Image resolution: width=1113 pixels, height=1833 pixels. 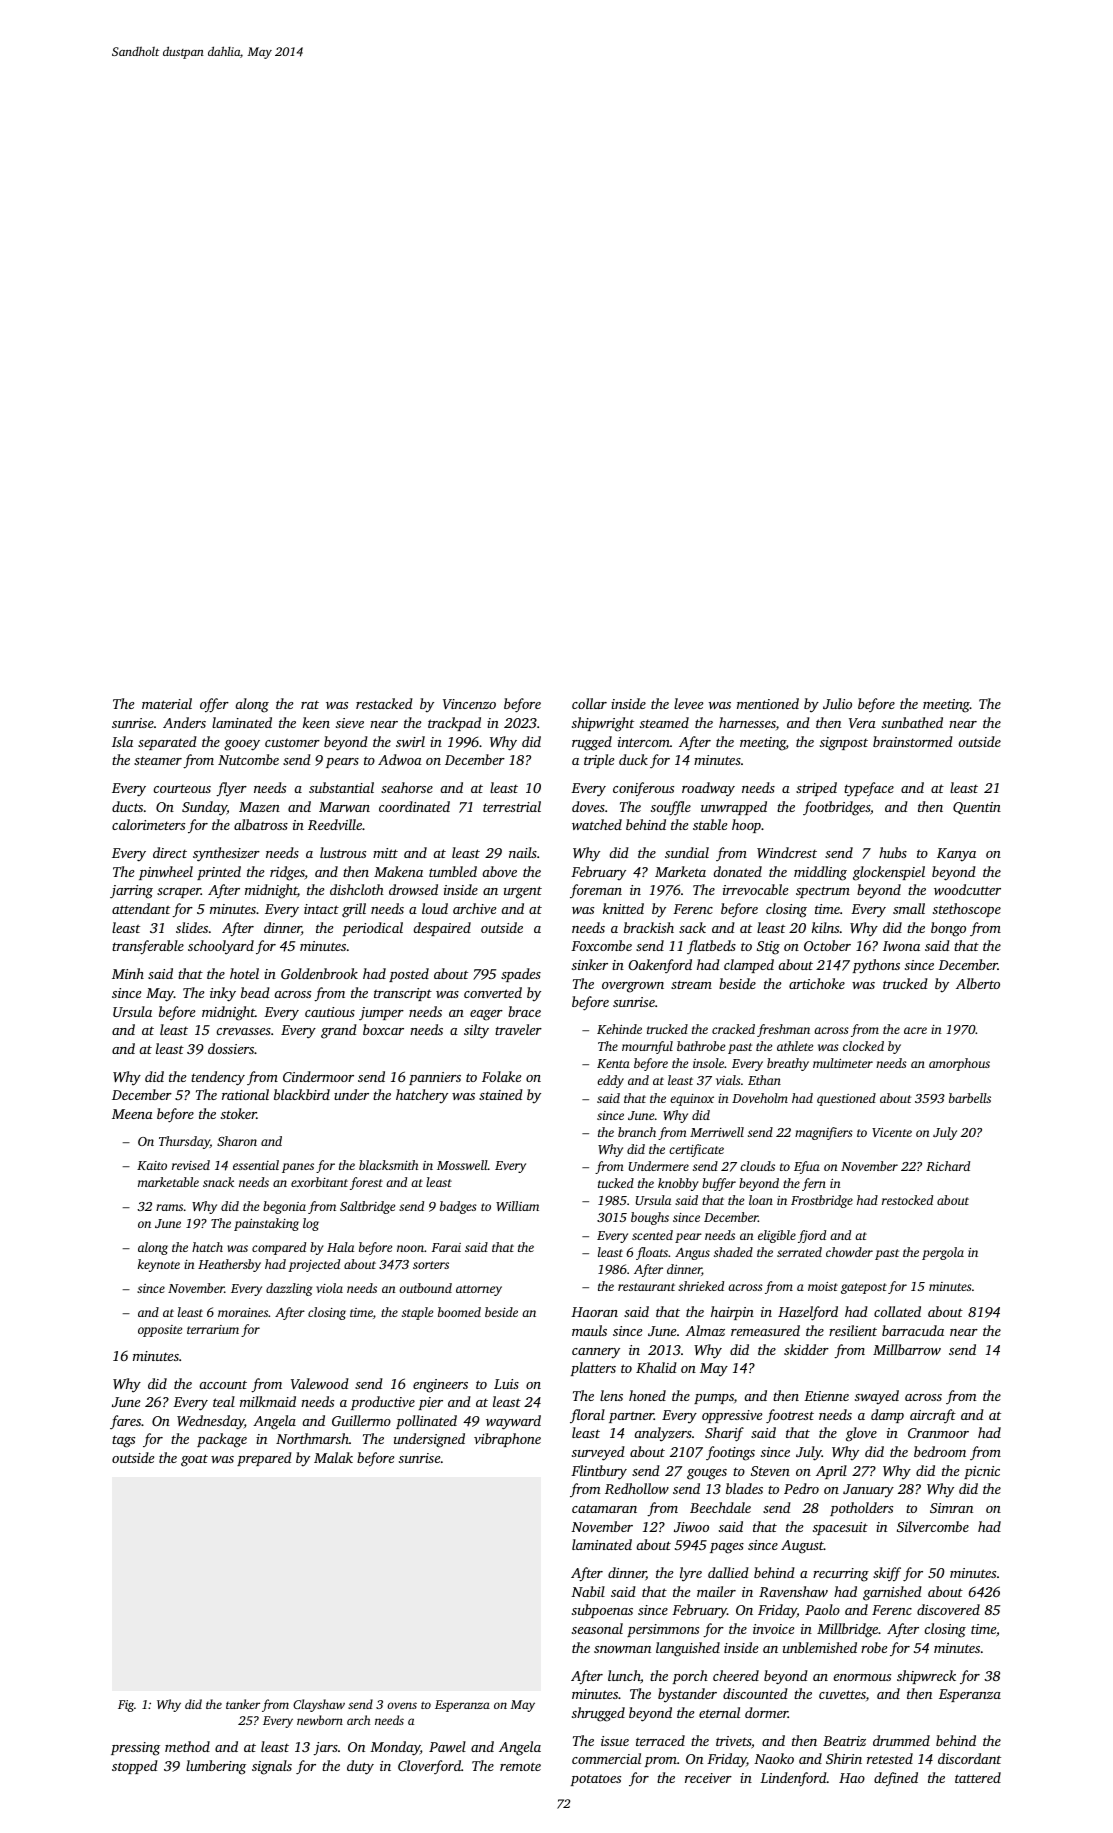 What do you see at coordinates (912, 722) in the screenshot?
I see `sunbathed` at bounding box center [912, 722].
